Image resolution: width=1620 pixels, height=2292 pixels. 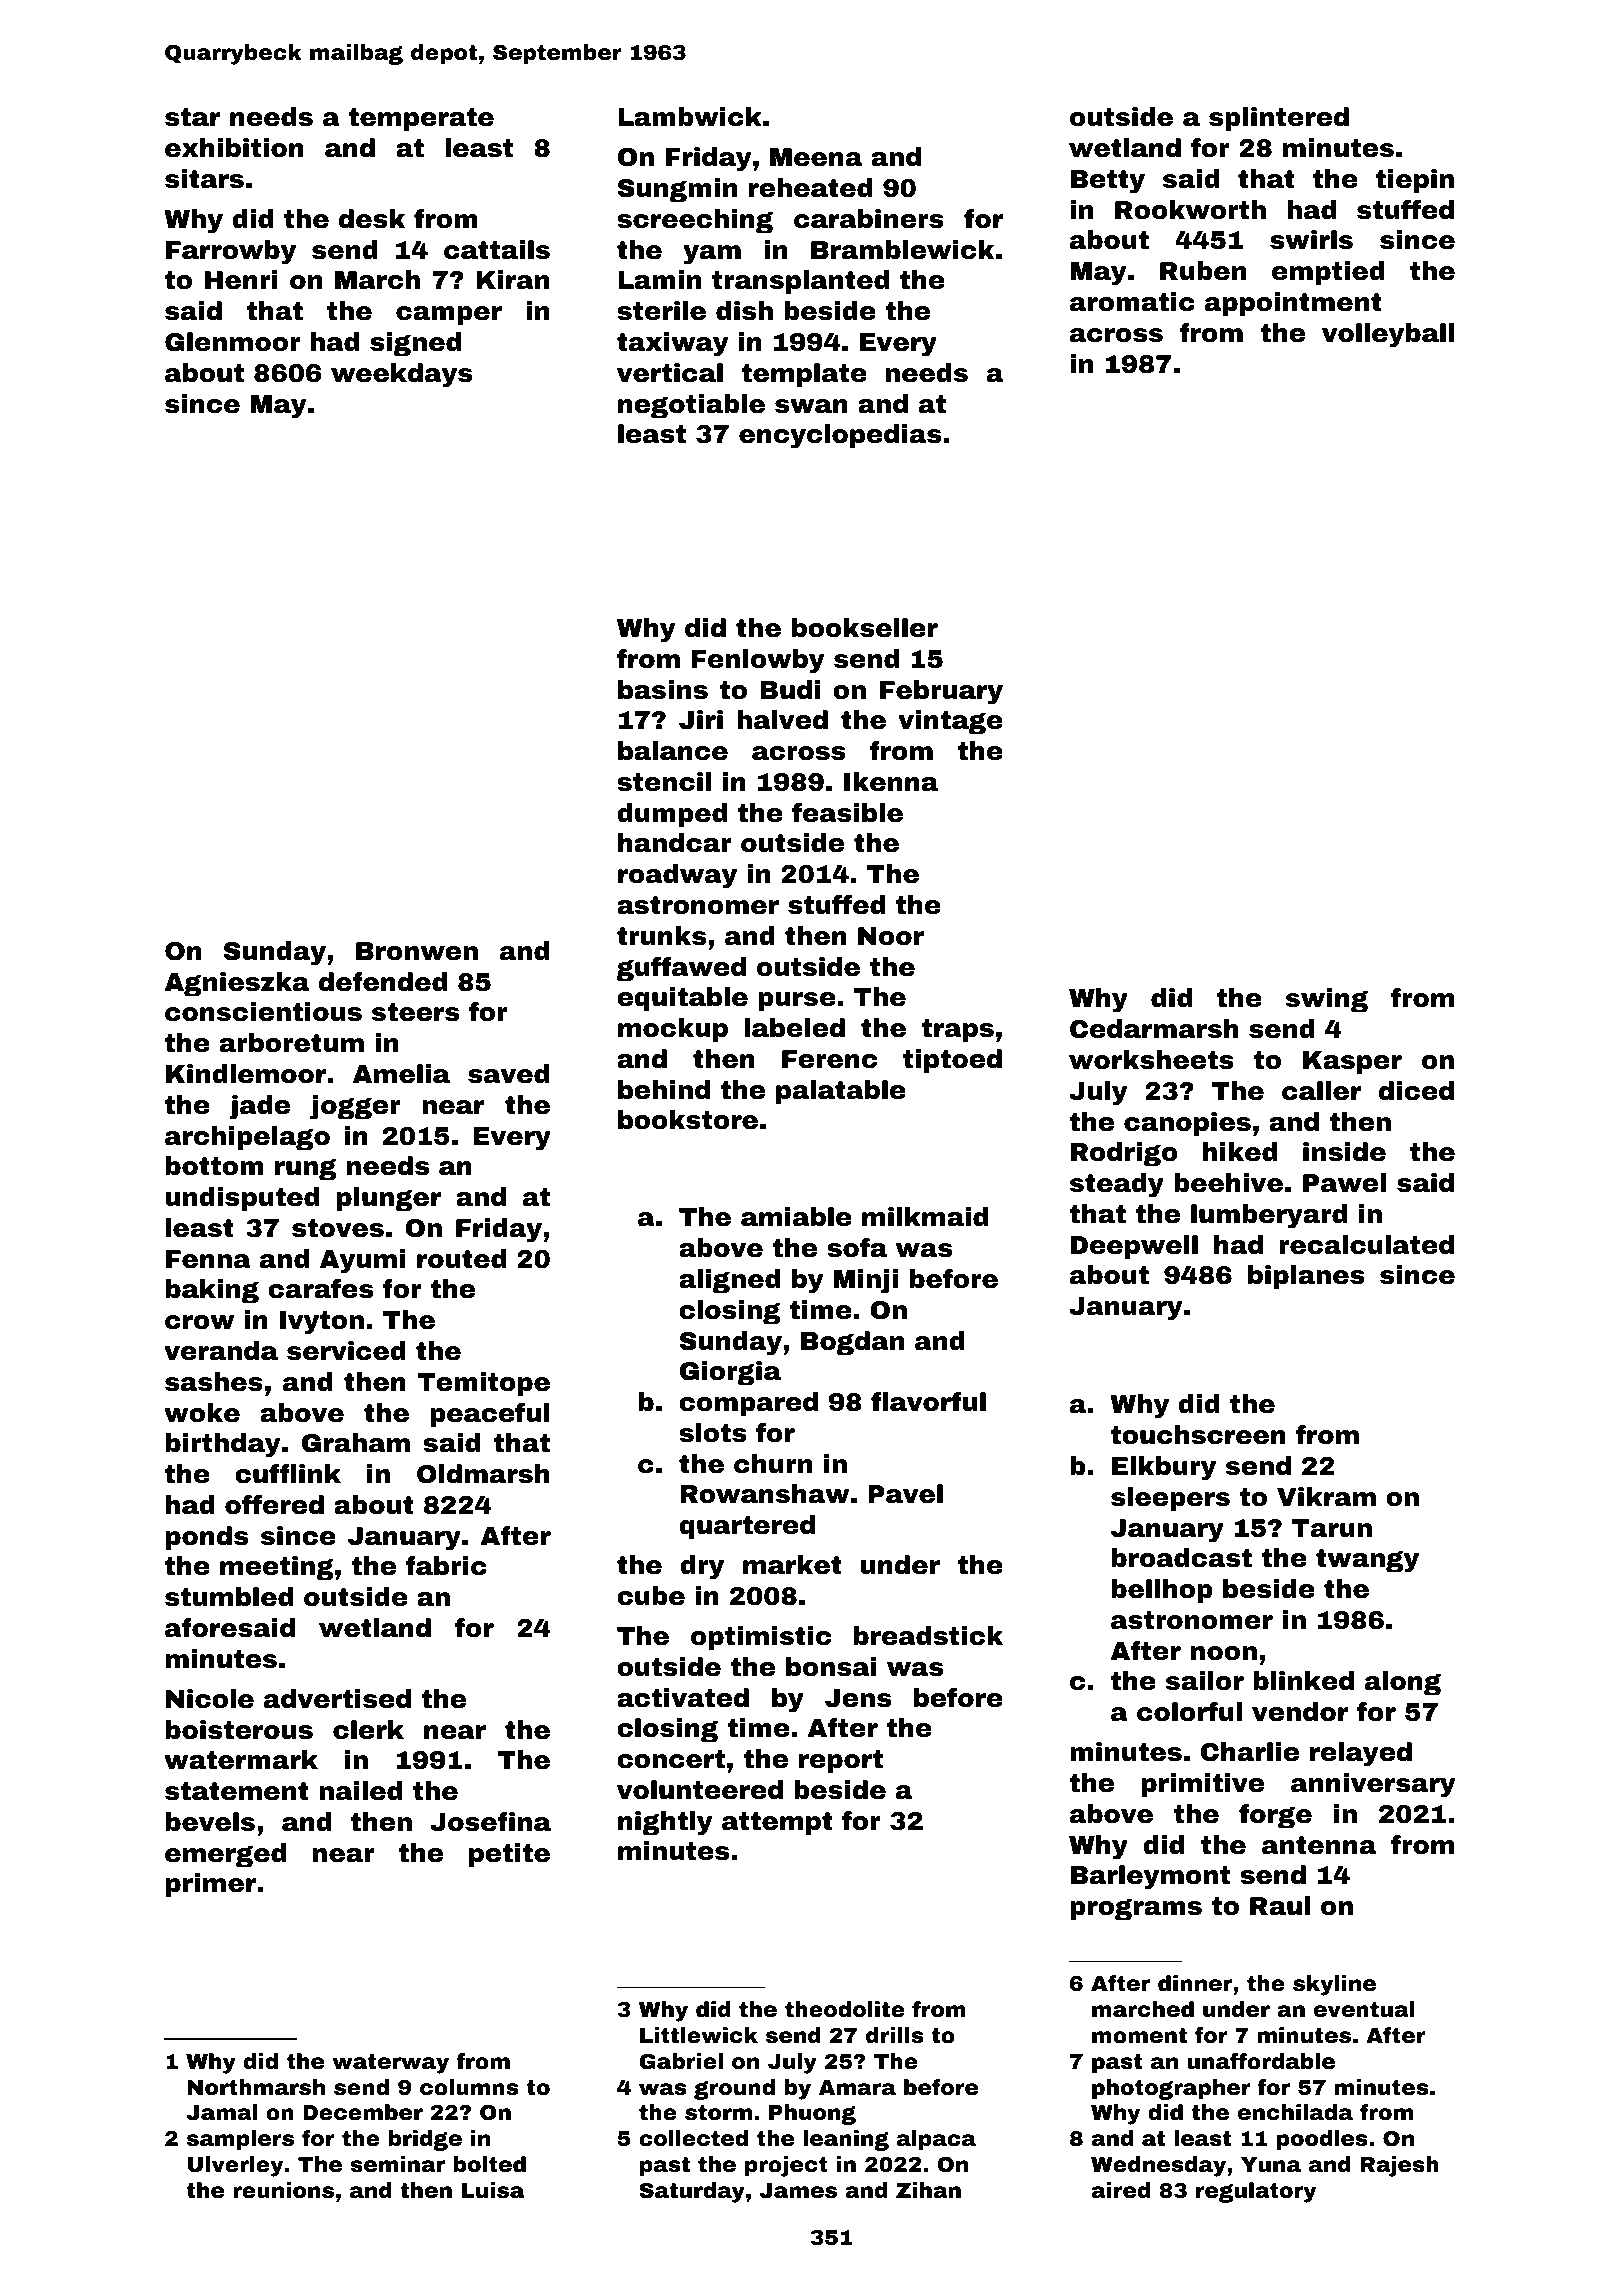 What do you see at coordinates (421, 119) in the image?
I see `temperate` at bounding box center [421, 119].
